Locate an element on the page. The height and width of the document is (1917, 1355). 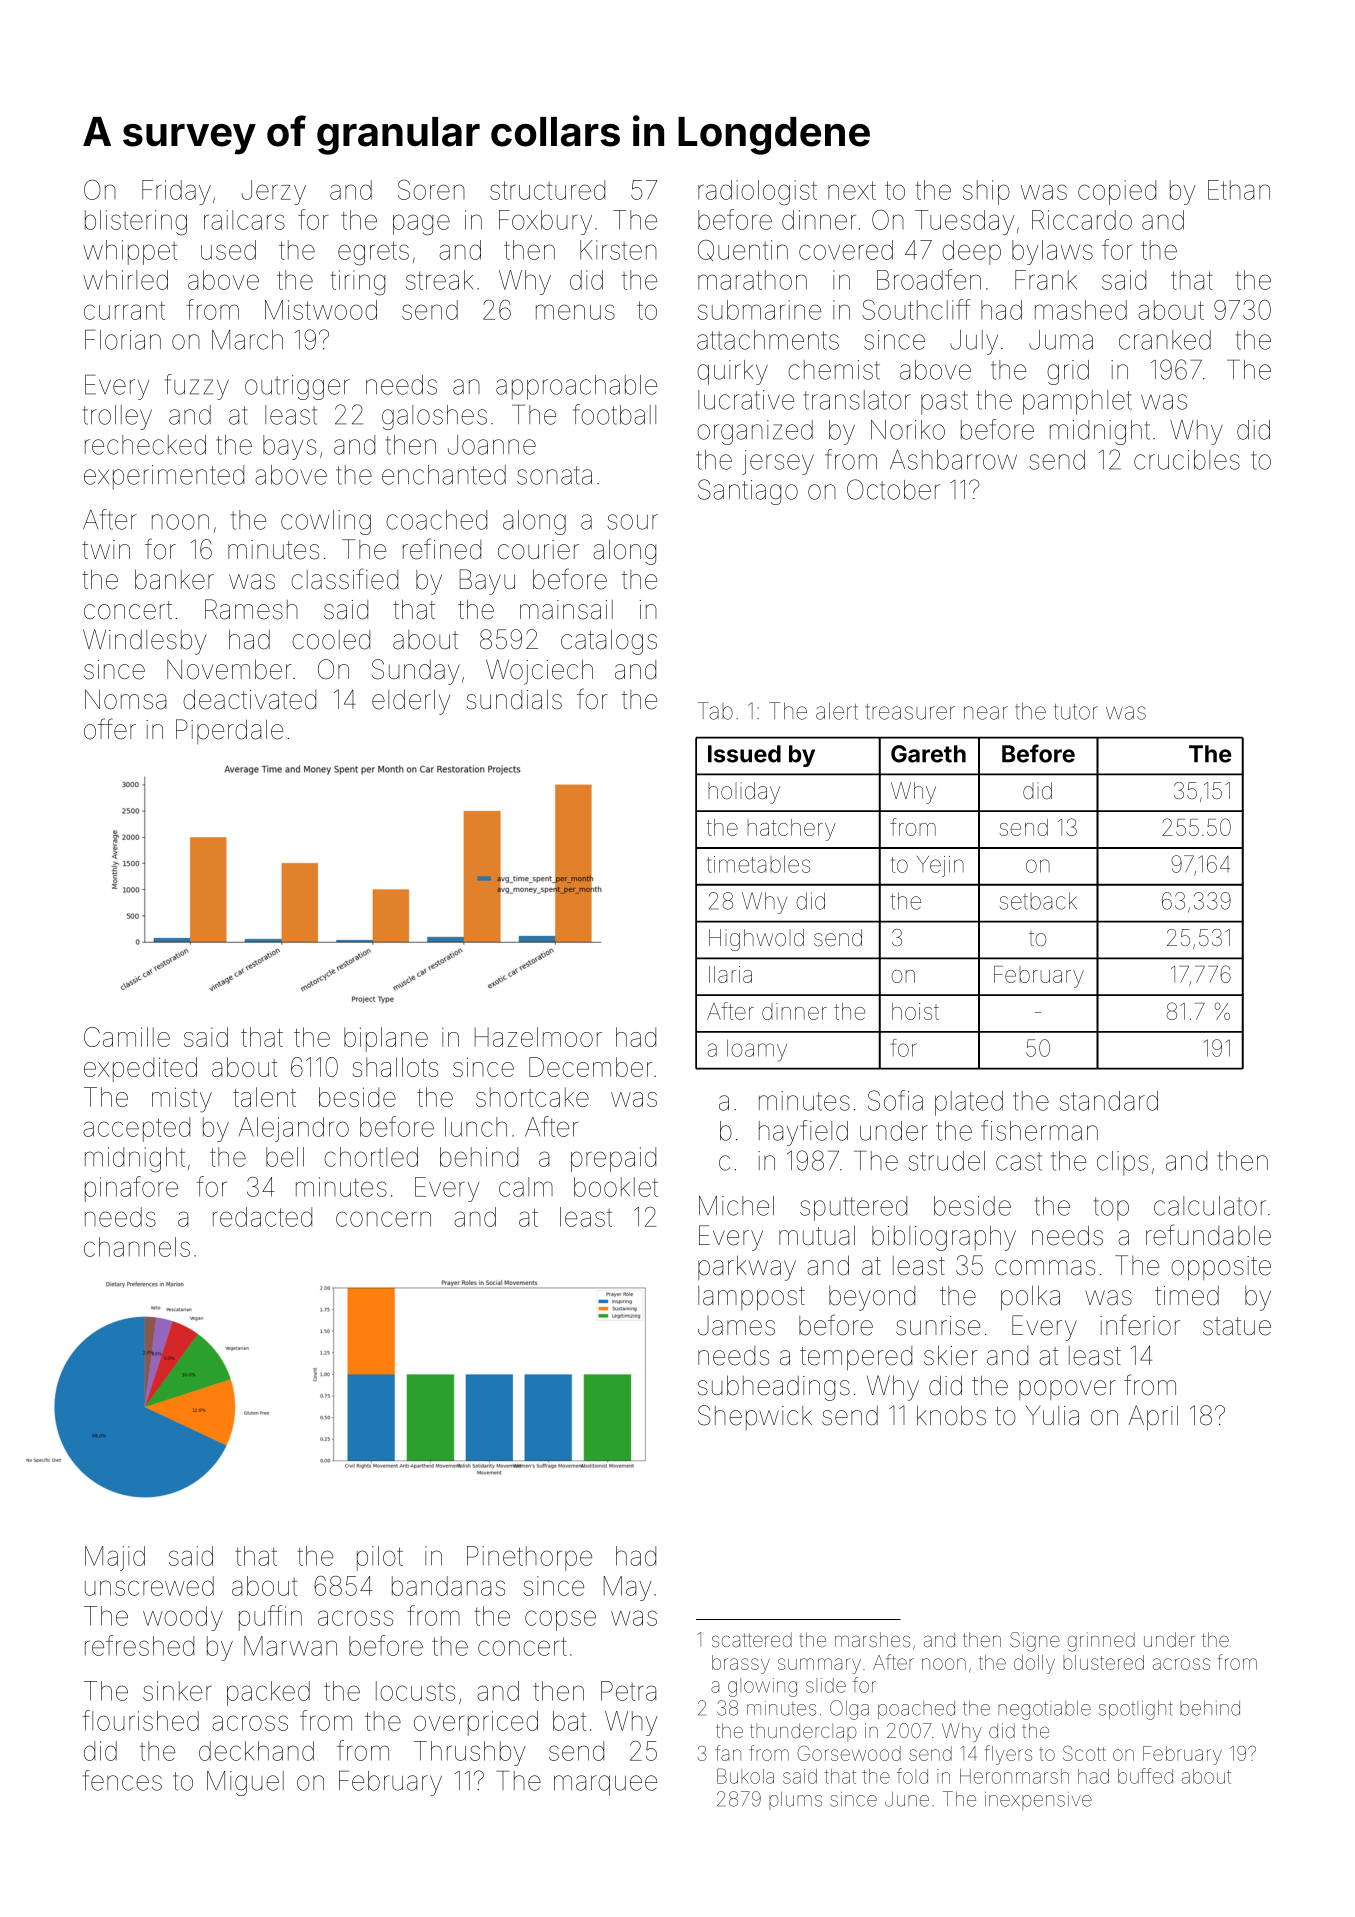
Ethan is located at coordinates (1239, 190).
